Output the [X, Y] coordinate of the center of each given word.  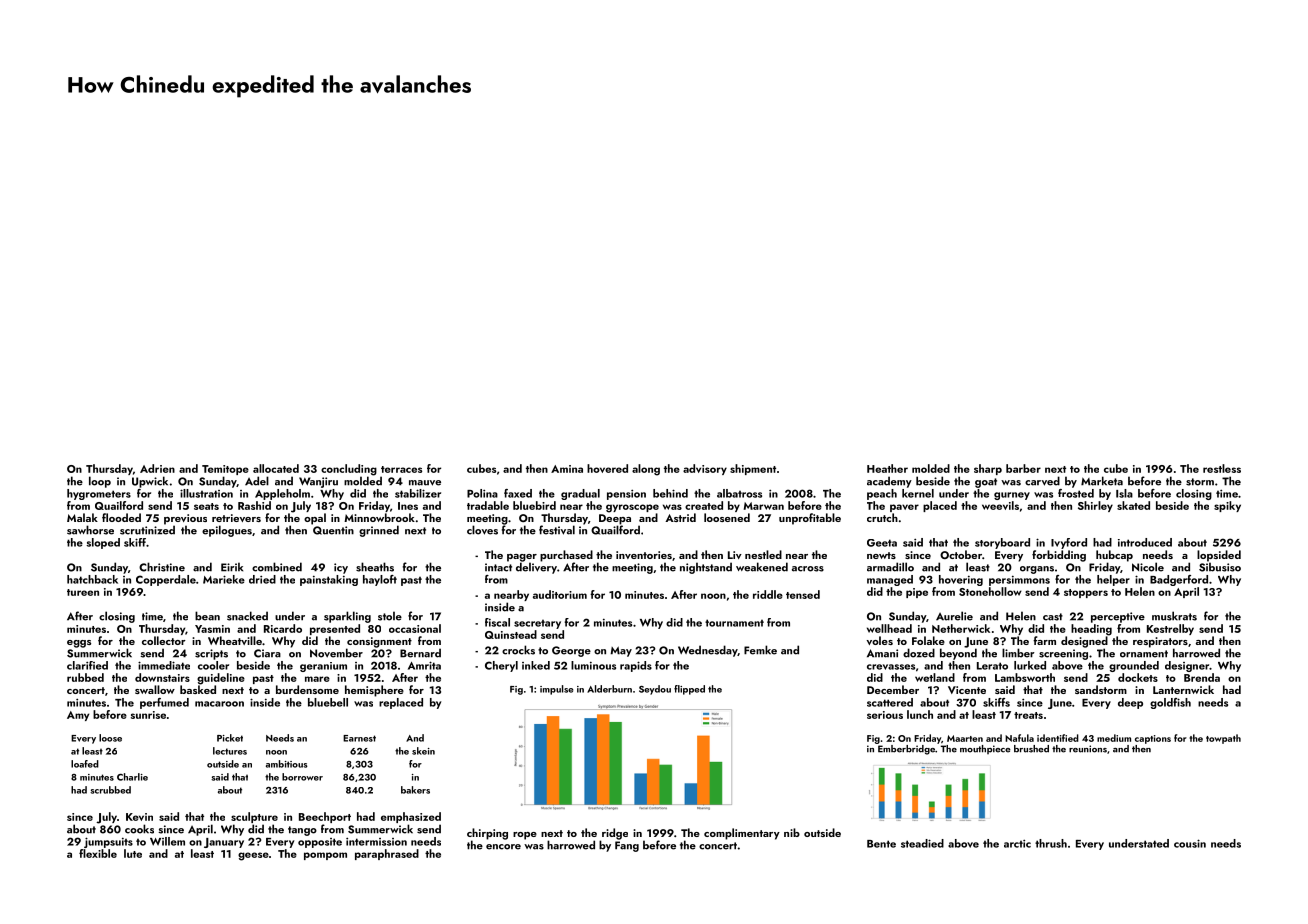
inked [536, 665]
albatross [739, 493]
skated [1133, 505]
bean [207, 616]
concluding [349, 470]
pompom [325, 856]
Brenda [1202, 677]
